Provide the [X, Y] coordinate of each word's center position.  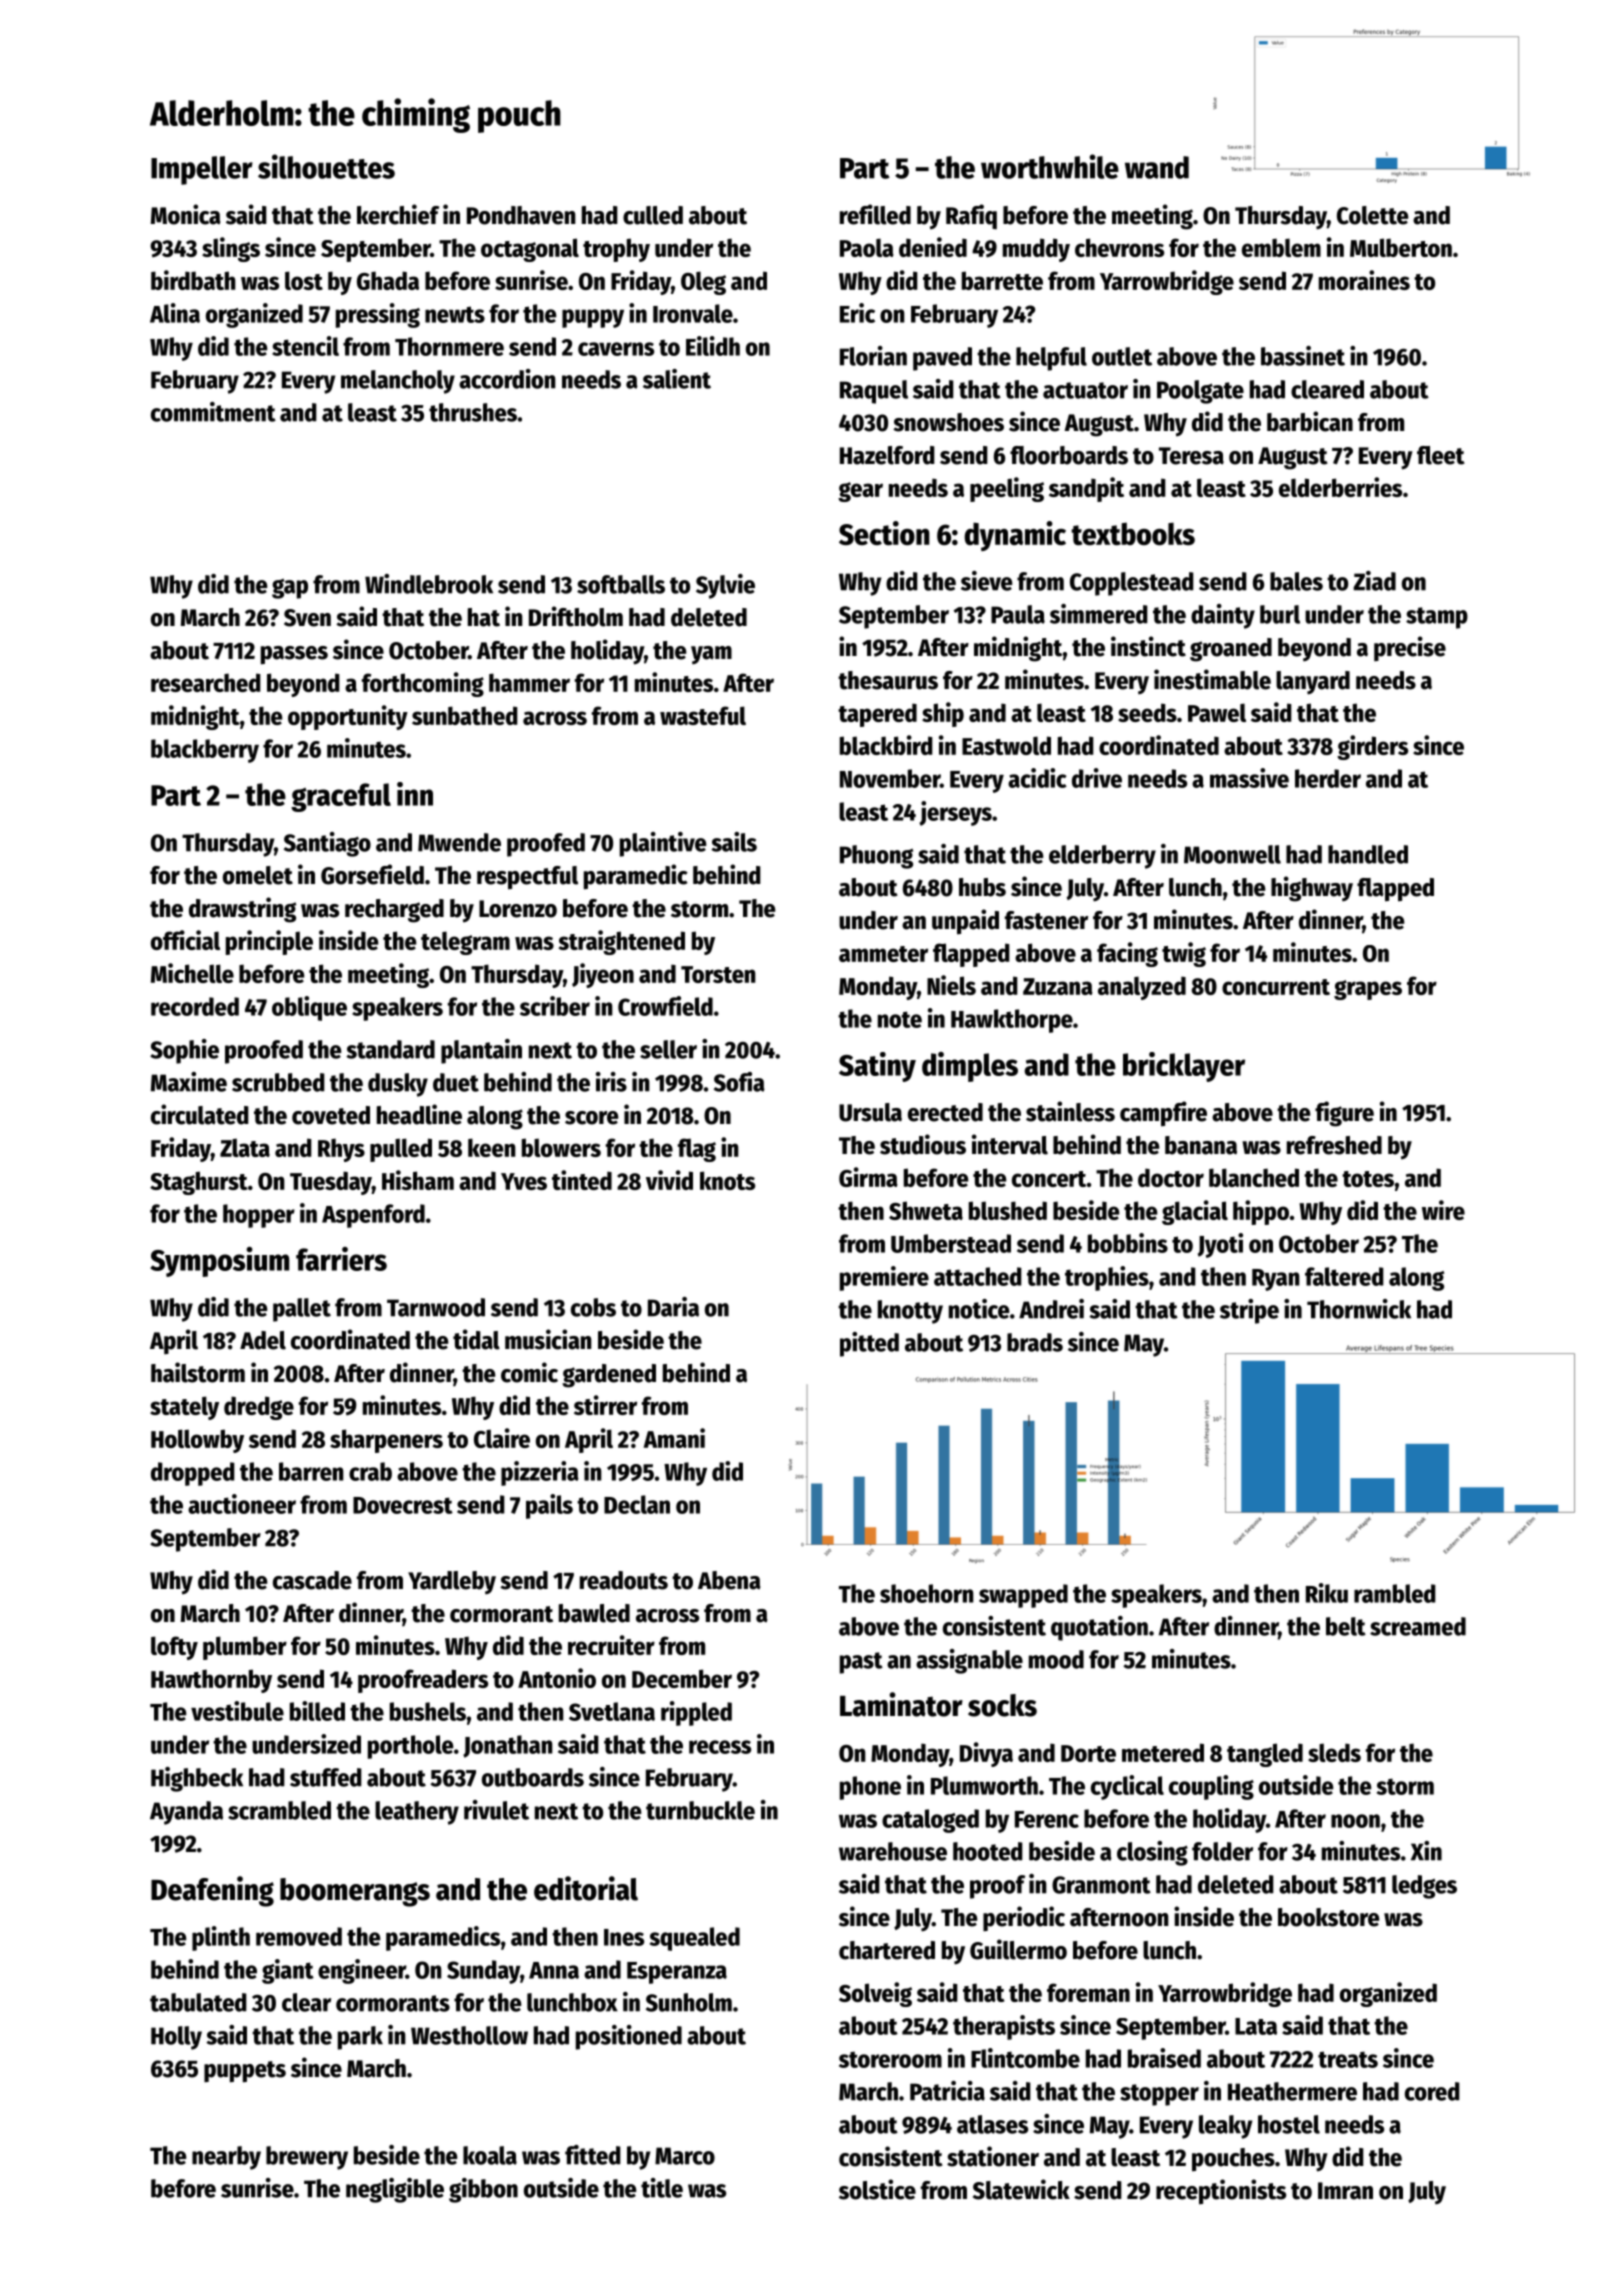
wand [1157, 167]
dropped [193, 1474]
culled [653, 215]
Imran [1345, 2191]
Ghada [388, 280]
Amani [674, 1438]
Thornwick [1359, 1309]
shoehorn [927, 1593]
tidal [476, 1339]
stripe [1249, 1311]
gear [860, 492]
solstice [877, 2189]
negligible [395, 2190]
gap [290, 589]
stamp [1437, 618]
